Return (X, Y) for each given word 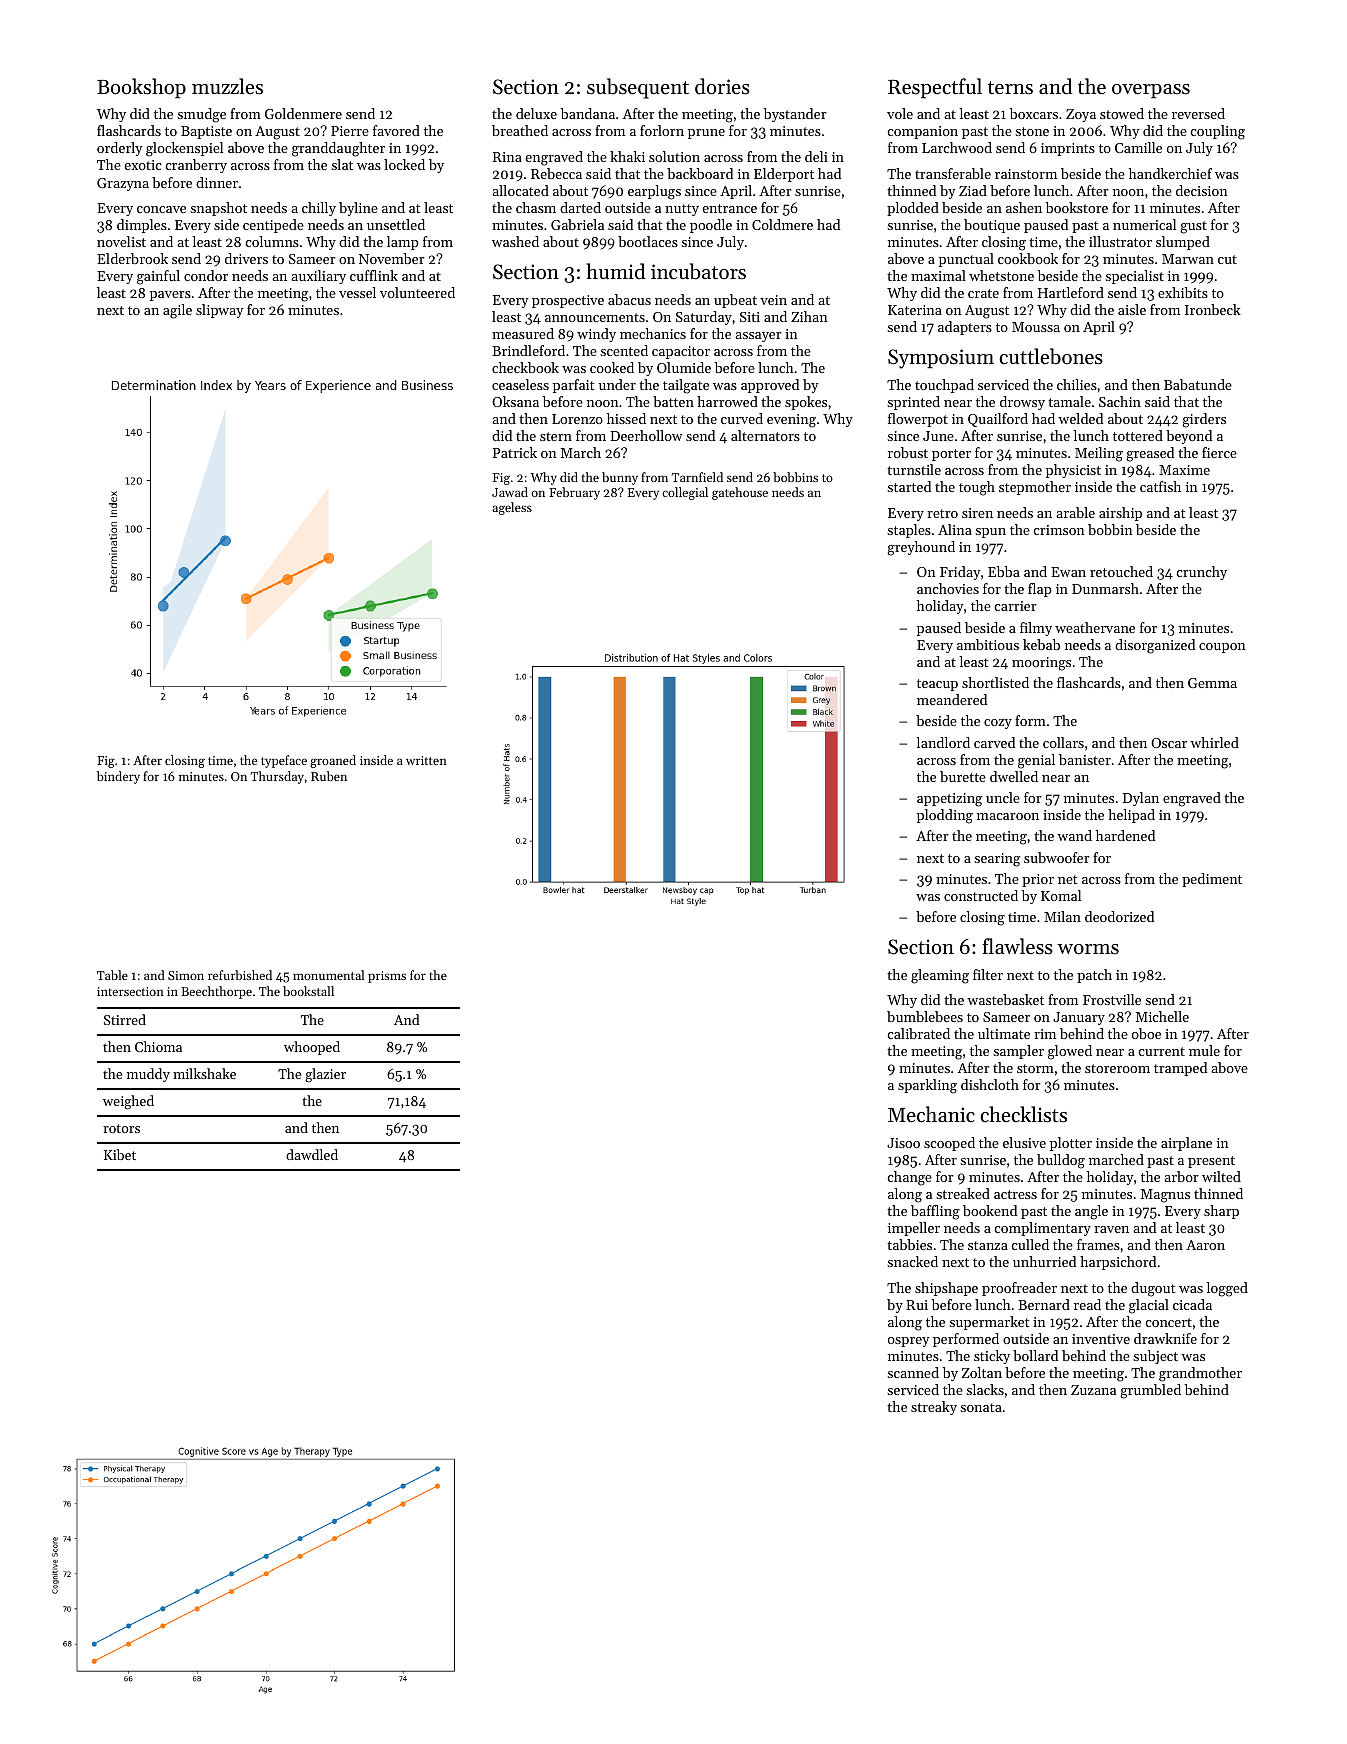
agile (177, 311)
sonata (981, 1407)
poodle (711, 226)
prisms (387, 977)
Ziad (973, 190)
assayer (758, 337)
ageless (512, 508)
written (426, 760)
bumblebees (925, 1016)
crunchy (1202, 573)
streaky (934, 1408)
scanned (913, 1372)
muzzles (227, 86)
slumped (1183, 243)
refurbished (240, 975)
